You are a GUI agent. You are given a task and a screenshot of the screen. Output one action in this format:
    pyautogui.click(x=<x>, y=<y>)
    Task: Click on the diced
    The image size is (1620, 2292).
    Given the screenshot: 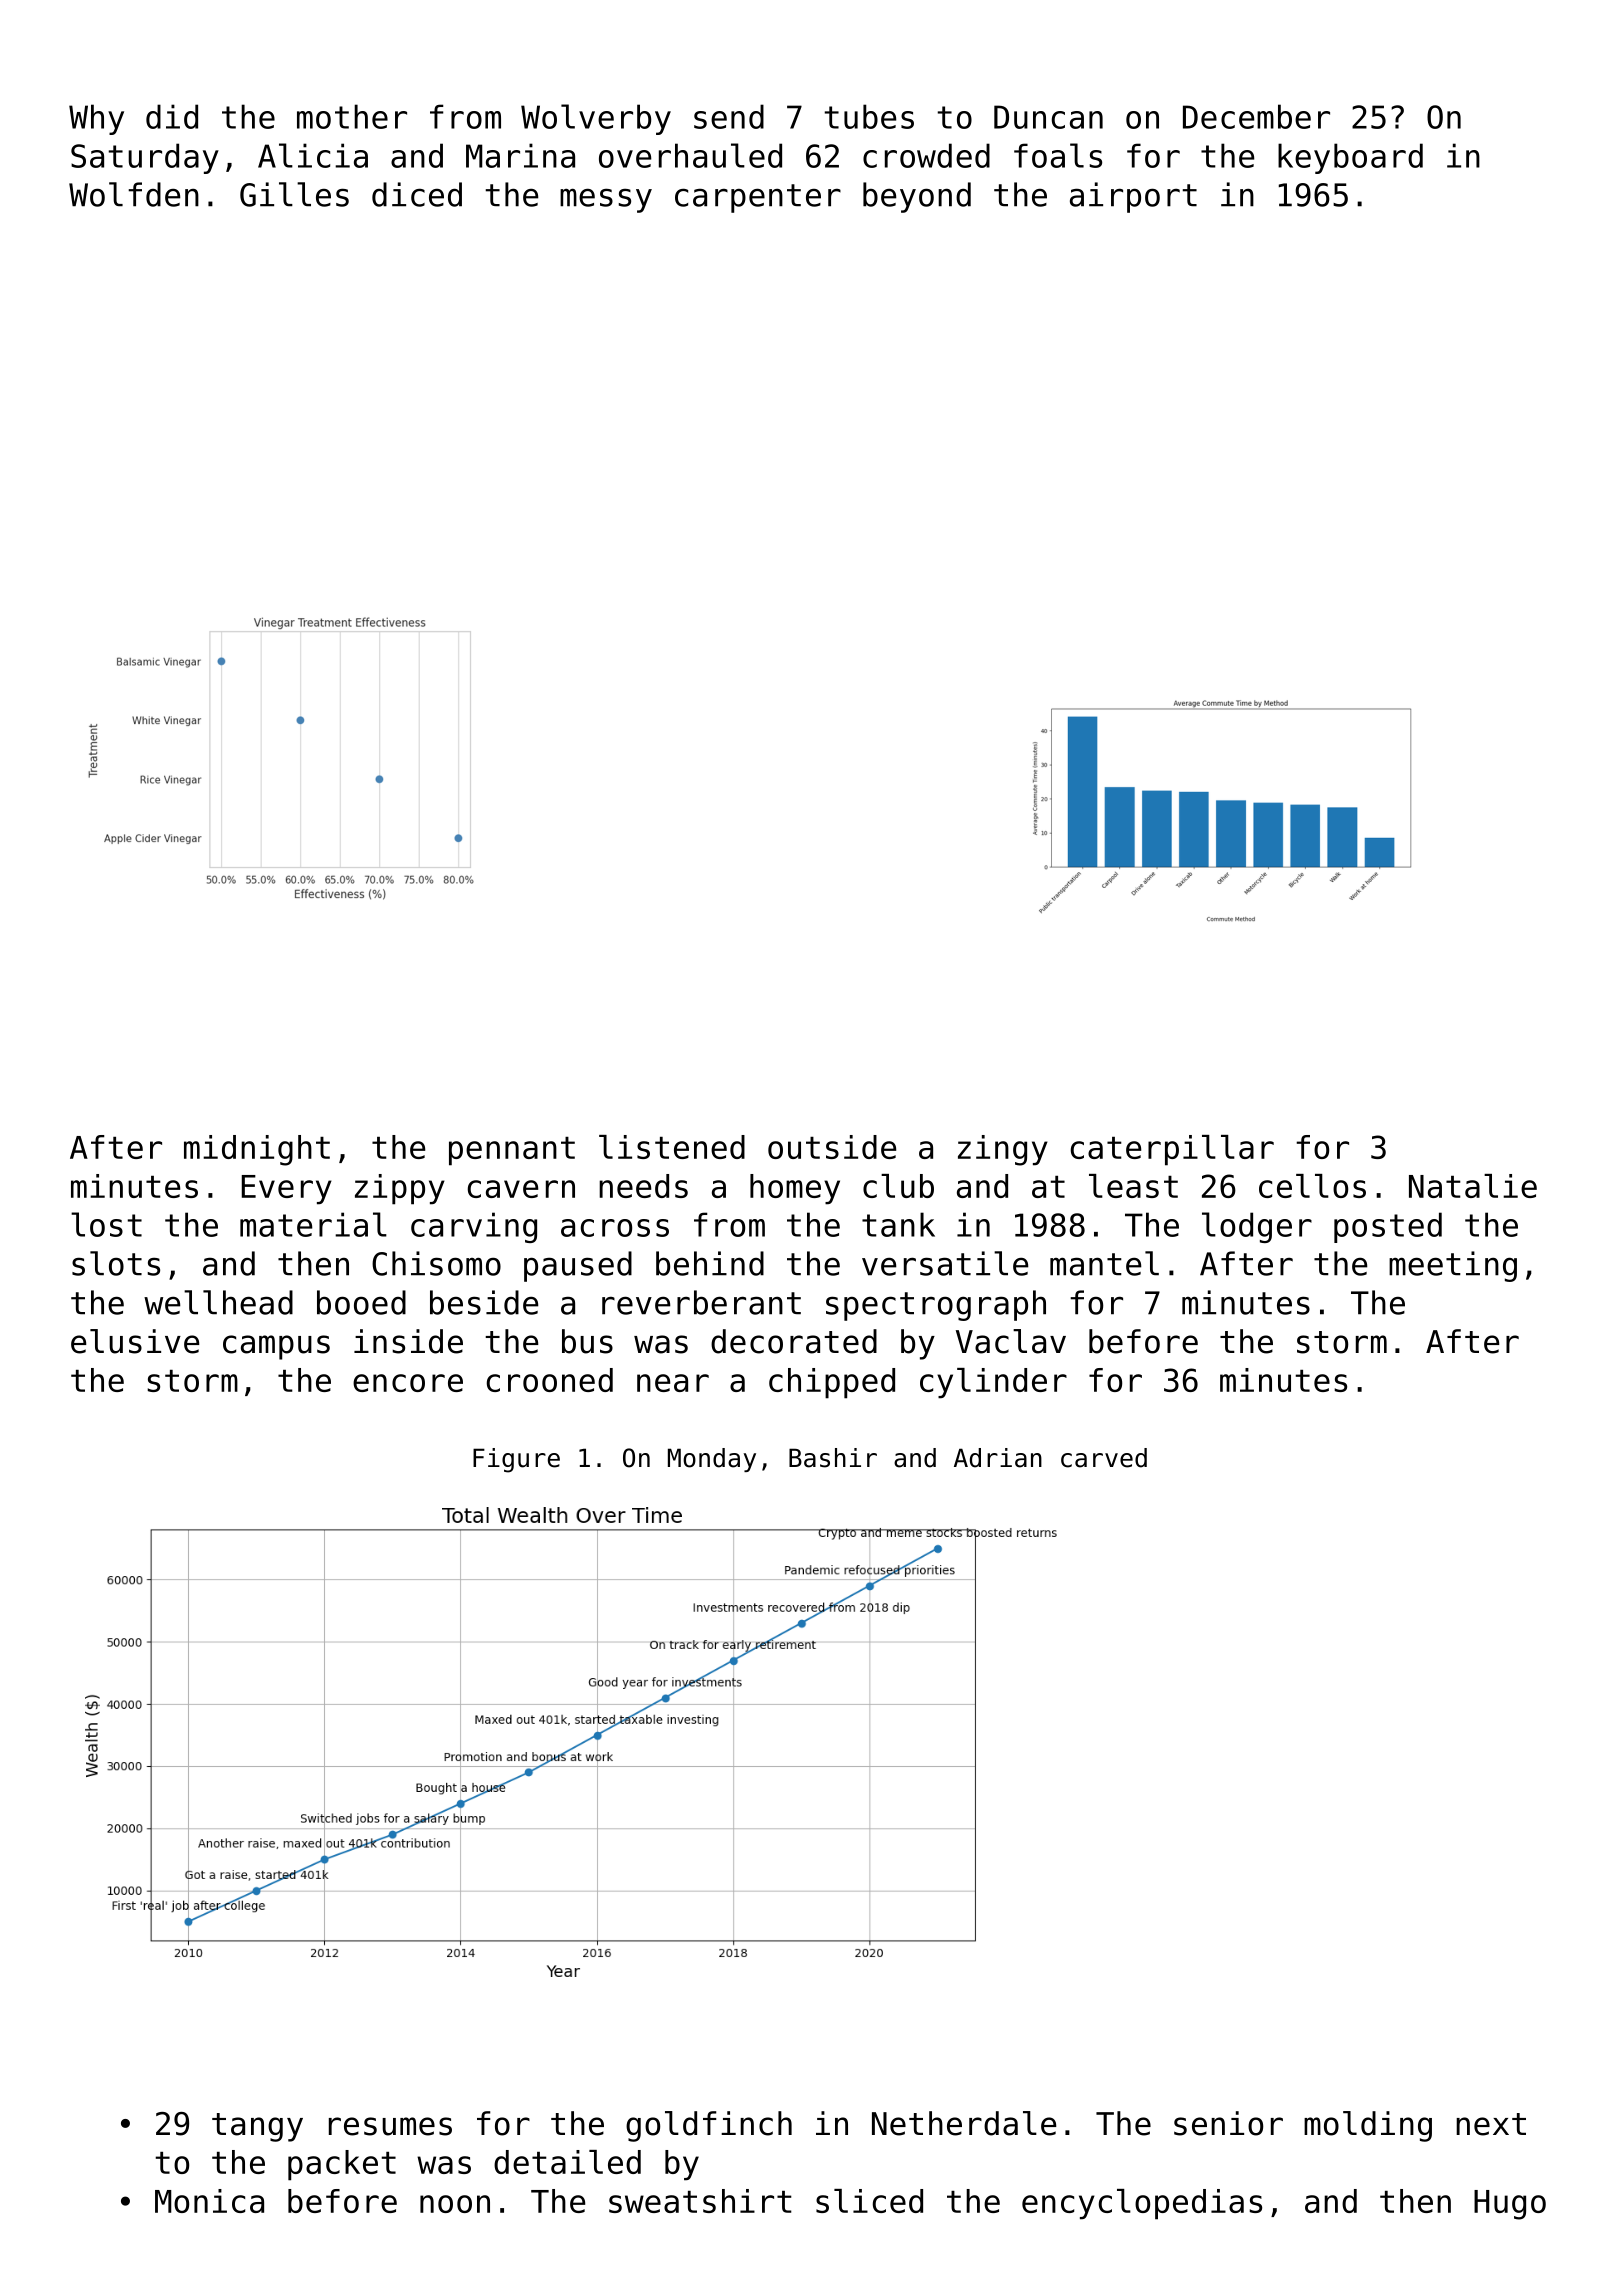 What is the action you would take?
    pyautogui.click(x=417, y=194)
